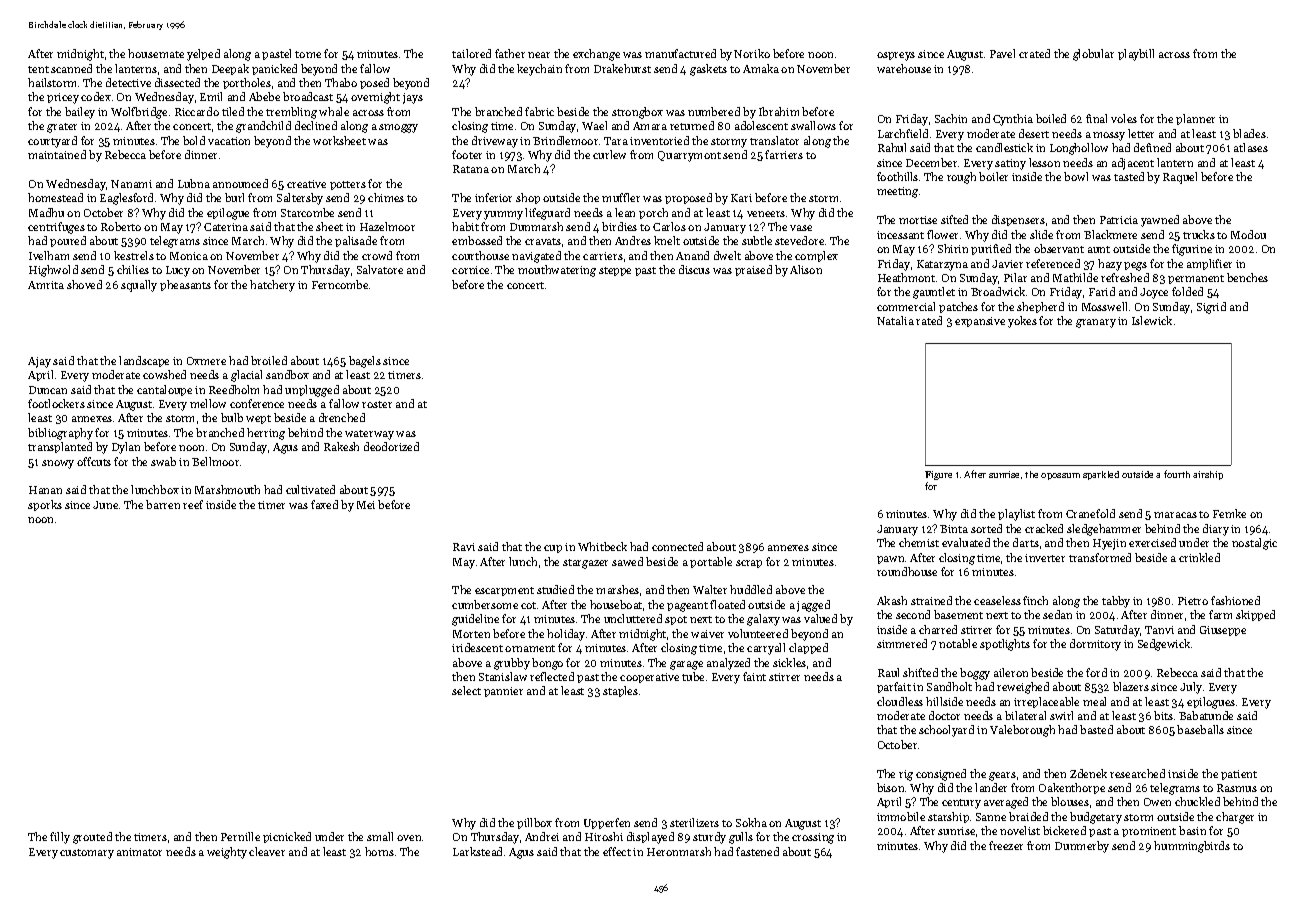 The width and height of the page is (1308, 924). Describe the element at coordinates (1152, 147) in the page. I see `defined` at that location.
